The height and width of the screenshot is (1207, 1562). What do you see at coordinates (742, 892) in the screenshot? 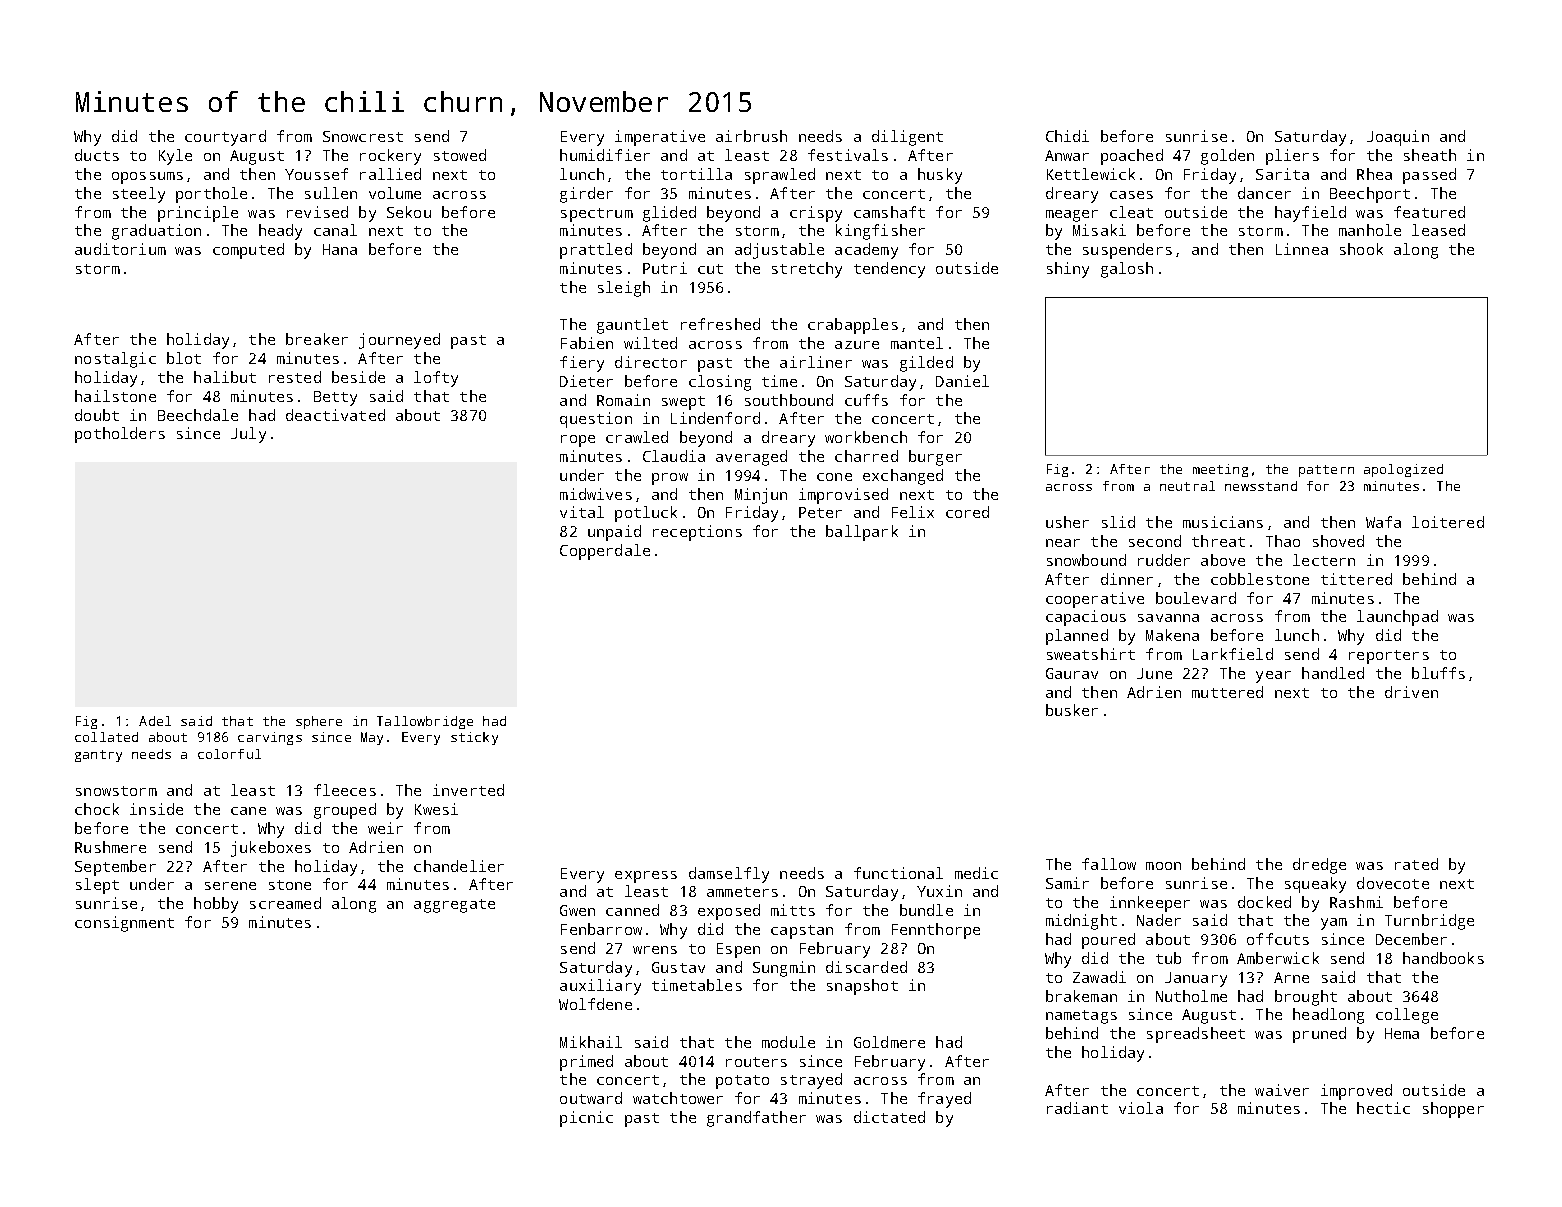
I see `ammeters` at bounding box center [742, 892].
